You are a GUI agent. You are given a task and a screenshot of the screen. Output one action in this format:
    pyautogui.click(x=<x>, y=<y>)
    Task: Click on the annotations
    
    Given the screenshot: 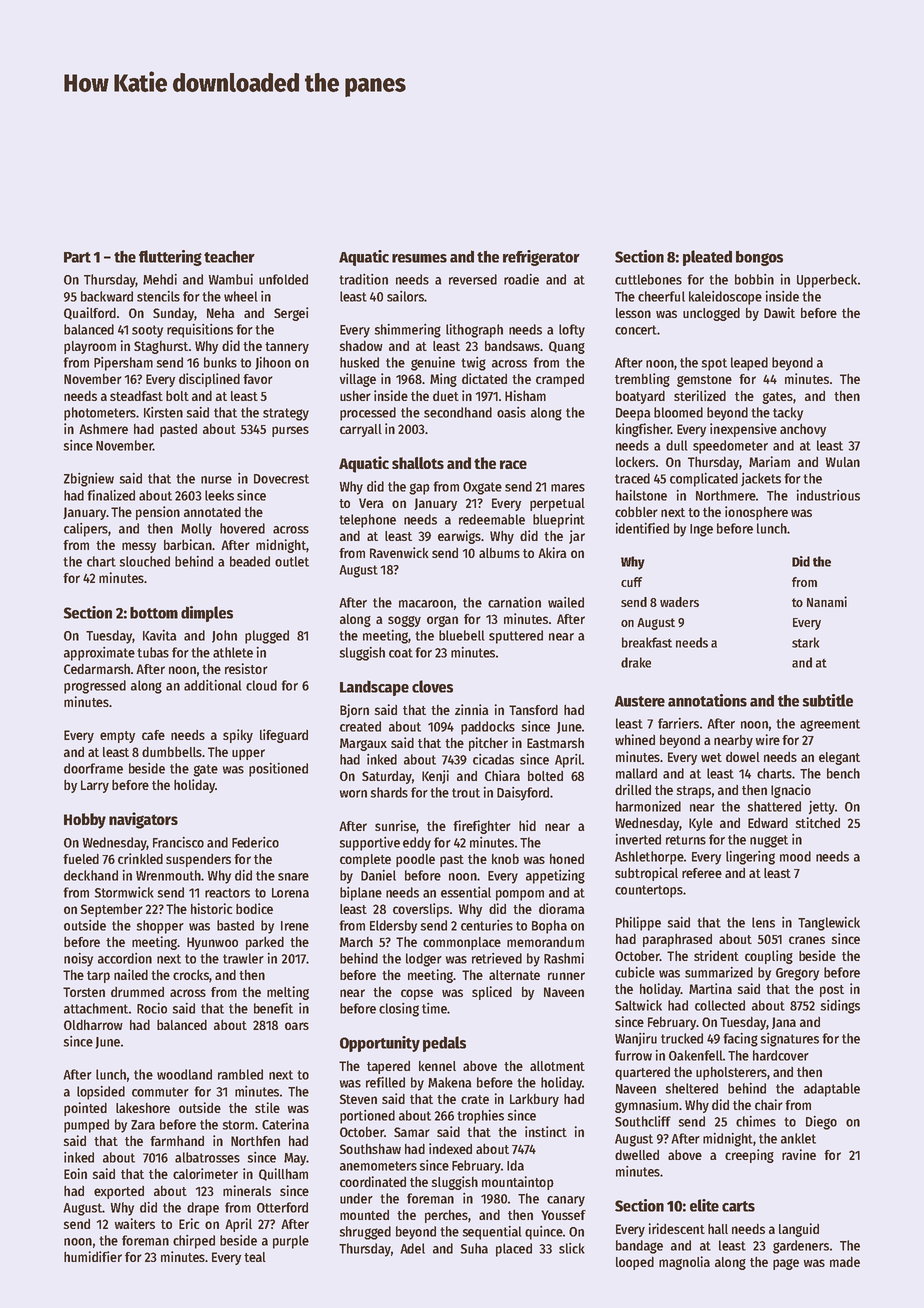 What is the action you would take?
    pyautogui.click(x=707, y=700)
